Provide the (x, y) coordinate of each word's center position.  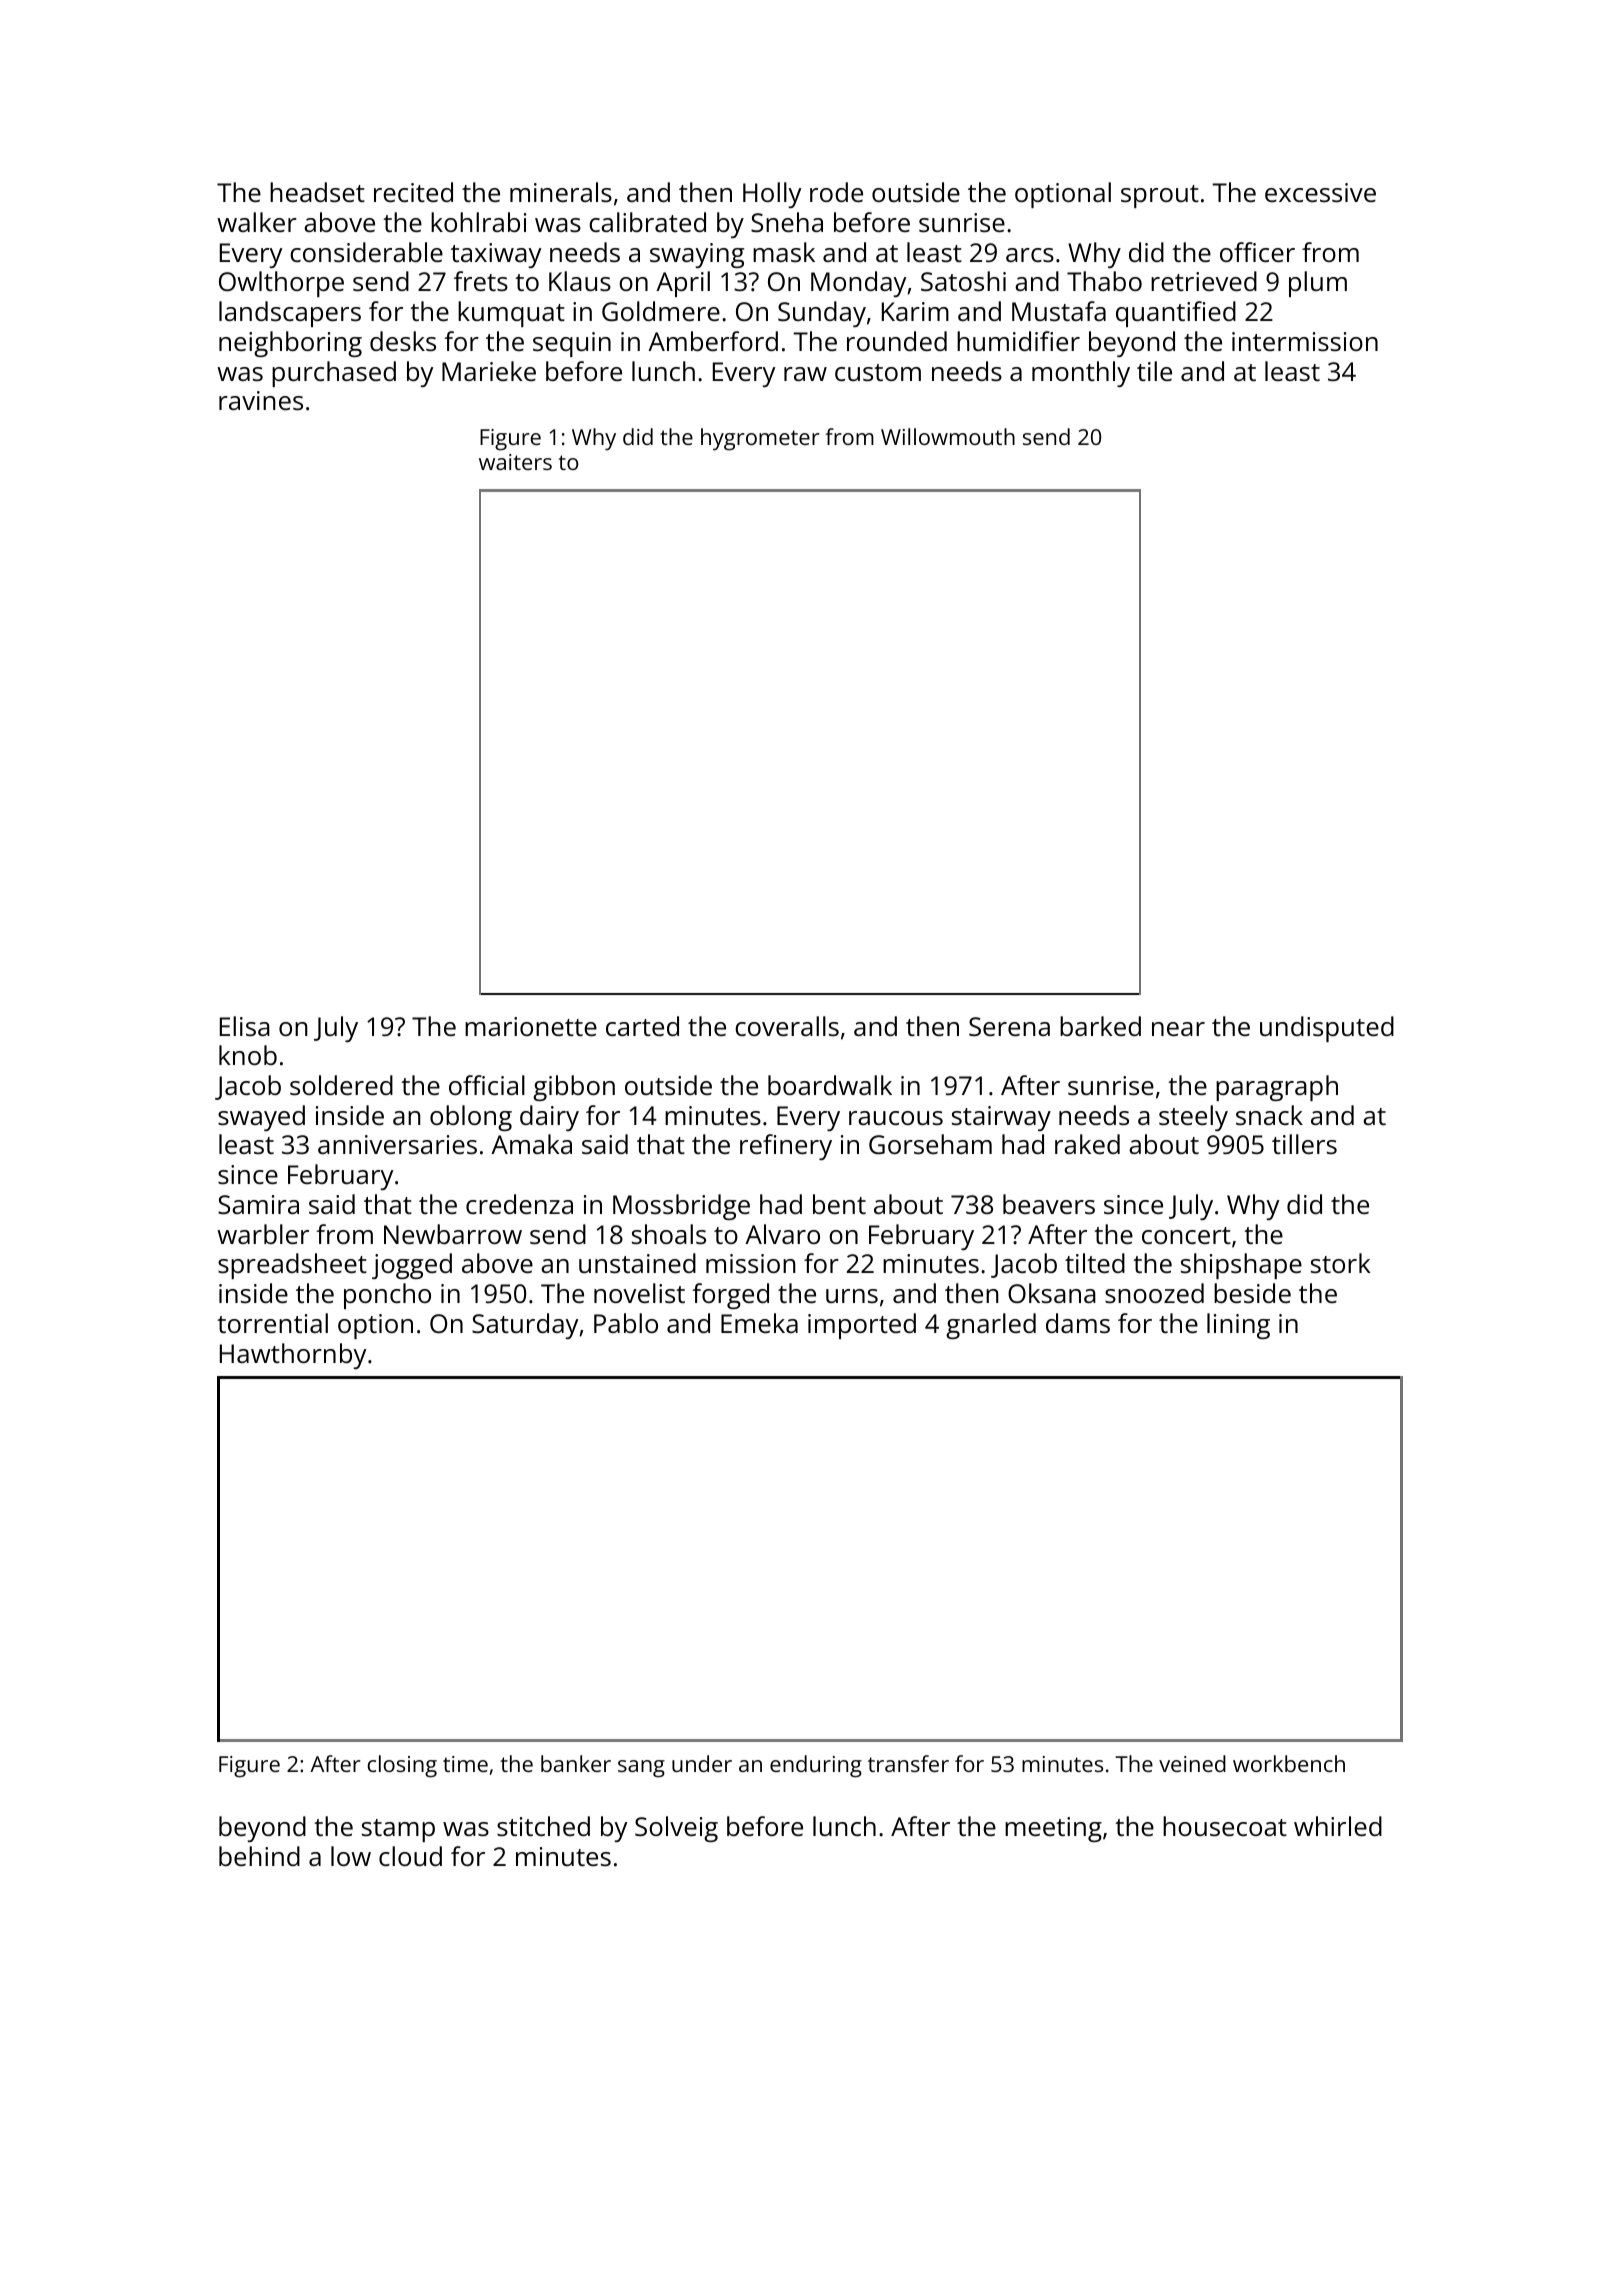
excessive (1320, 192)
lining (1238, 1326)
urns (852, 1296)
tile (1154, 371)
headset (317, 192)
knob (248, 1055)
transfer (908, 1763)
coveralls (787, 1026)
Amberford (713, 341)
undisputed (1327, 1029)
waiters (515, 462)
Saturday (525, 1326)
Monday (858, 284)
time (465, 1764)
